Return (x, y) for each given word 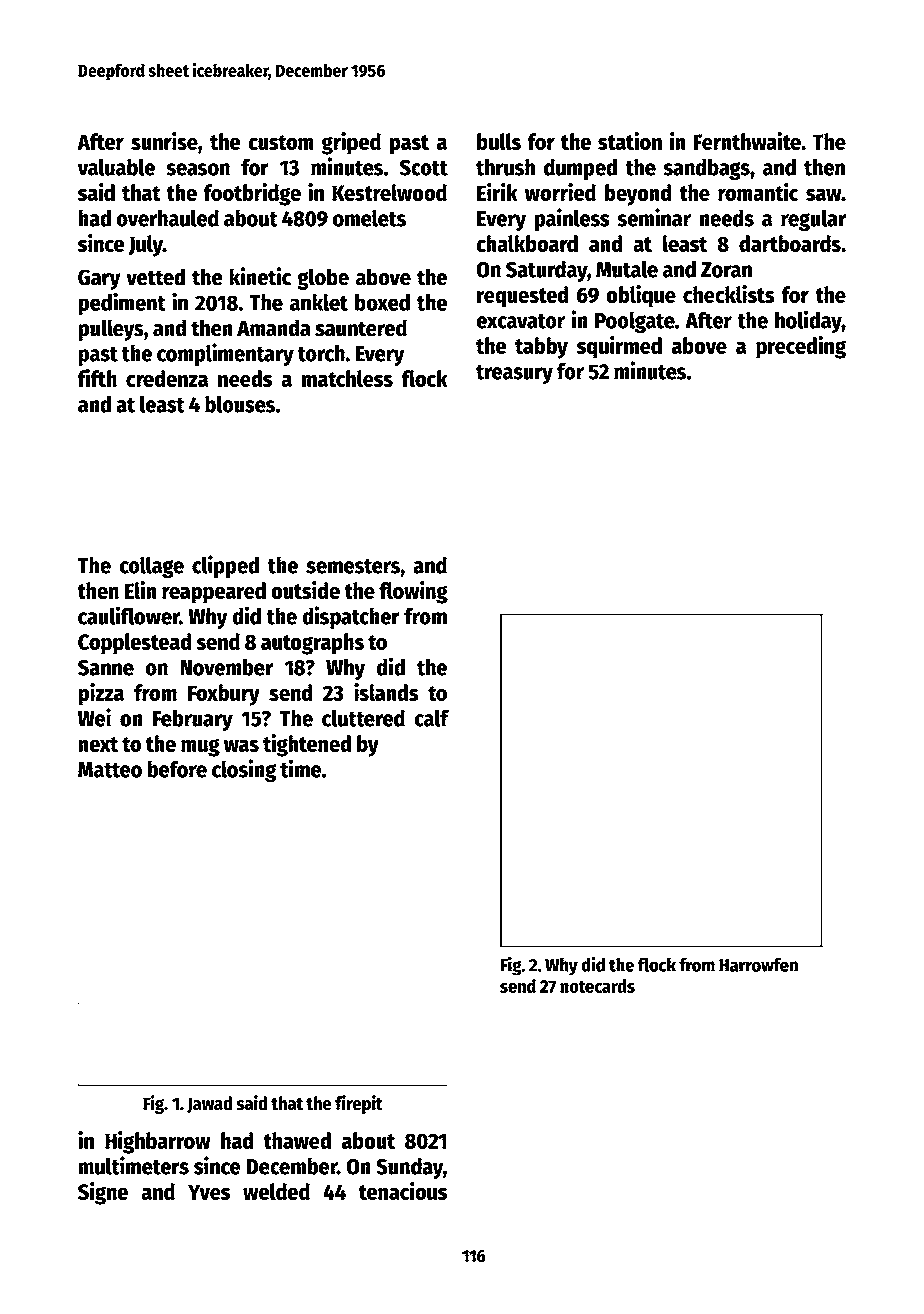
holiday (808, 321)
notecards (597, 986)
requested (523, 297)
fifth (97, 378)
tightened (307, 745)
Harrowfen (758, 964)
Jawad (209, 1104)
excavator (520, 321)
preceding (801, 347)
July (146, 246)
